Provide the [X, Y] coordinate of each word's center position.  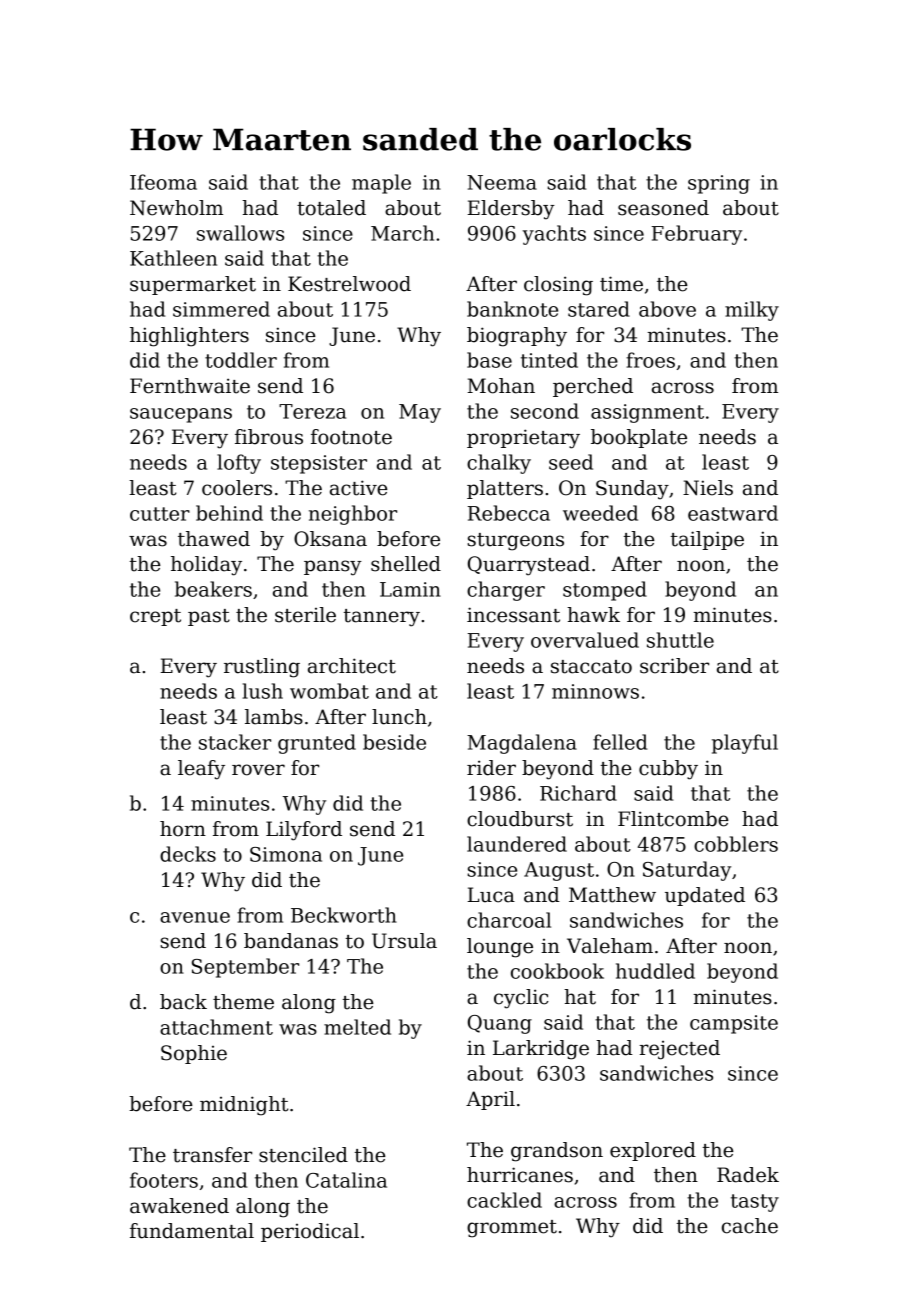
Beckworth [344, 915]
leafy [201, 770]
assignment [647, 413]
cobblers [736, 844]
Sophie [194, 1054]
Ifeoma [163, 182]
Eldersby [511, 210]
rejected [679, 1050]
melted [357, 1027]
